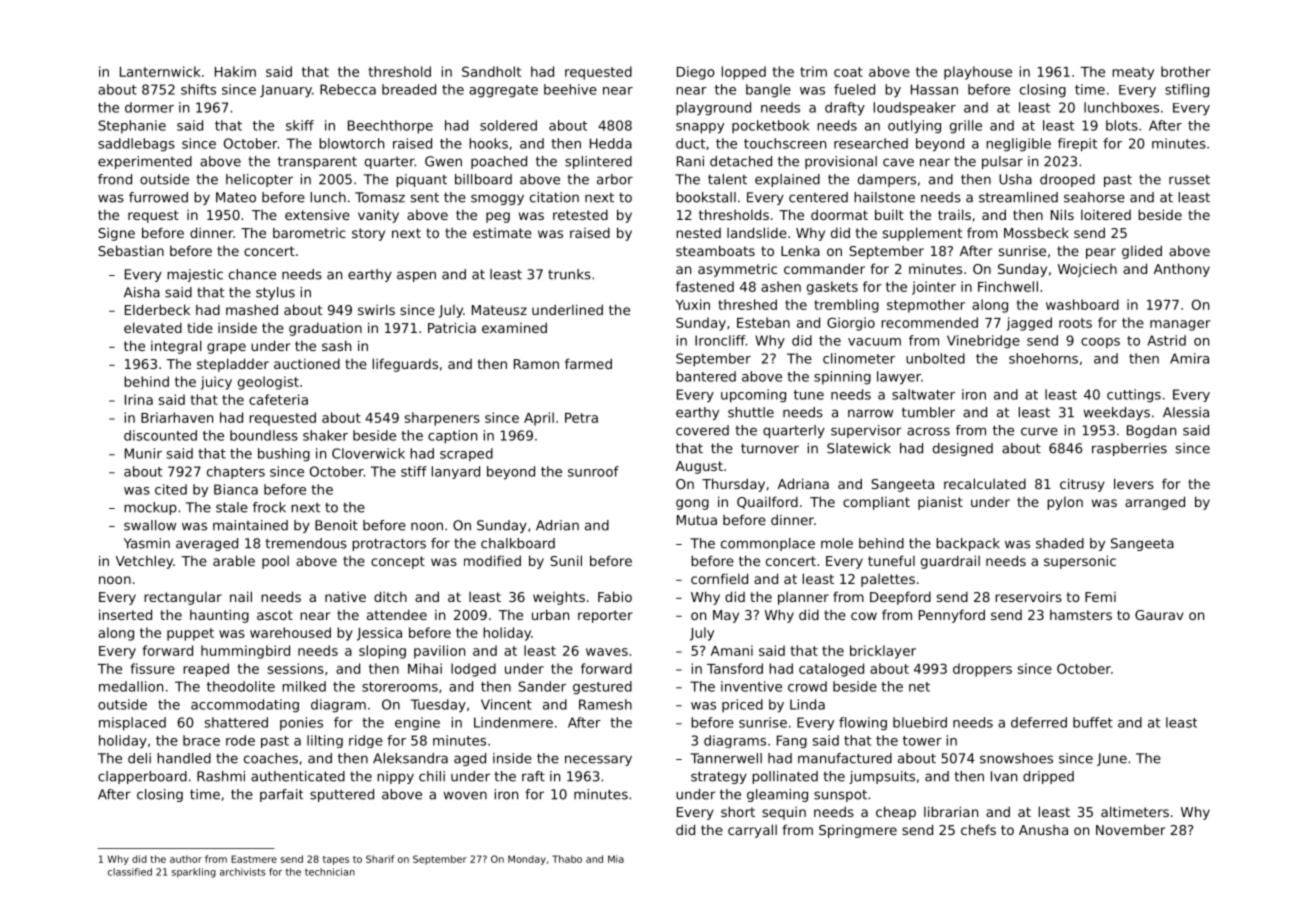 This screenshot has width=1308, height=924. What do you see at coordinates (616, 859) in the screenshot?
I see `Mia` at bounding box center [616, 859].
